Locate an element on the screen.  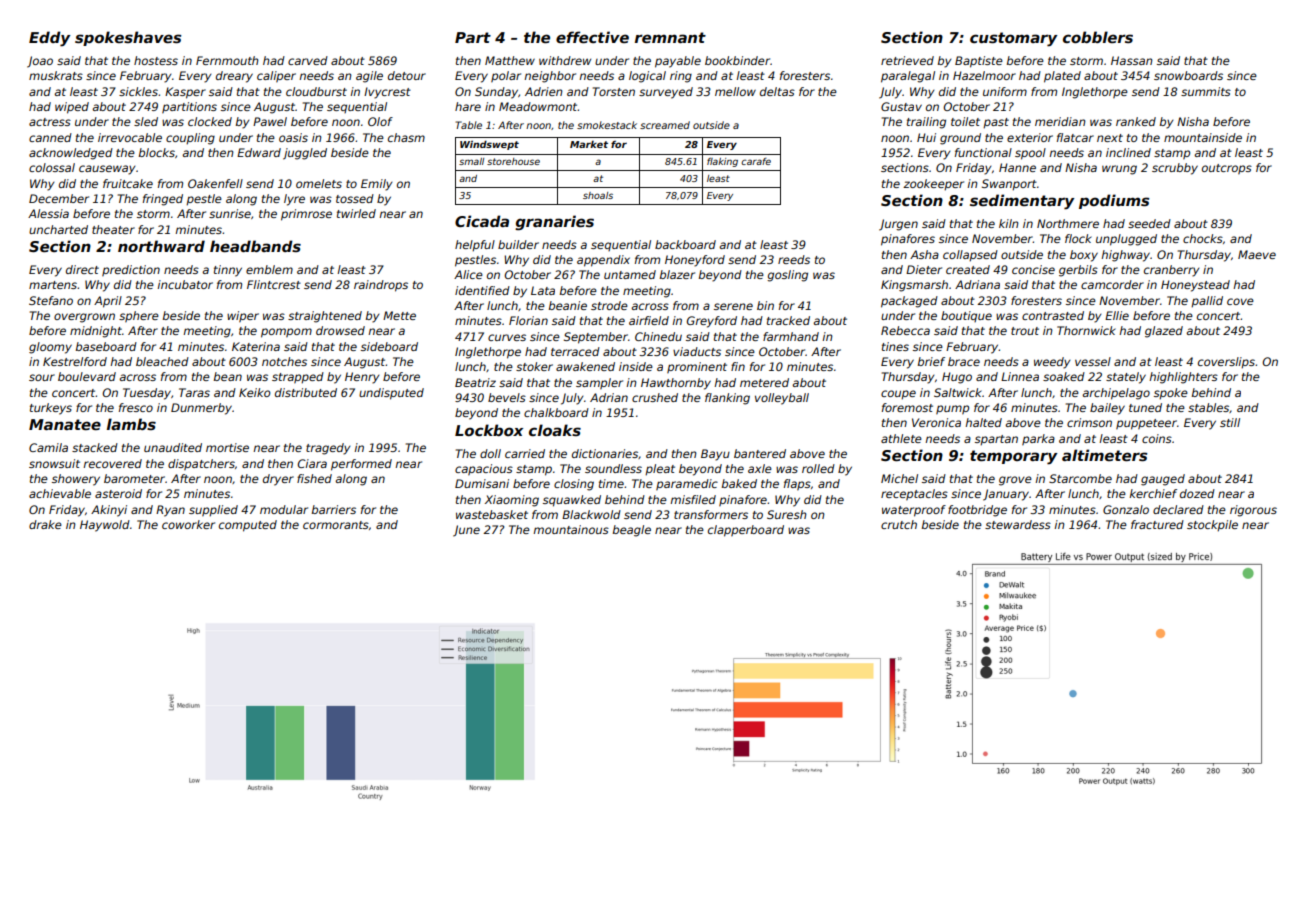
shoals is located at coordinates (598, 195).
